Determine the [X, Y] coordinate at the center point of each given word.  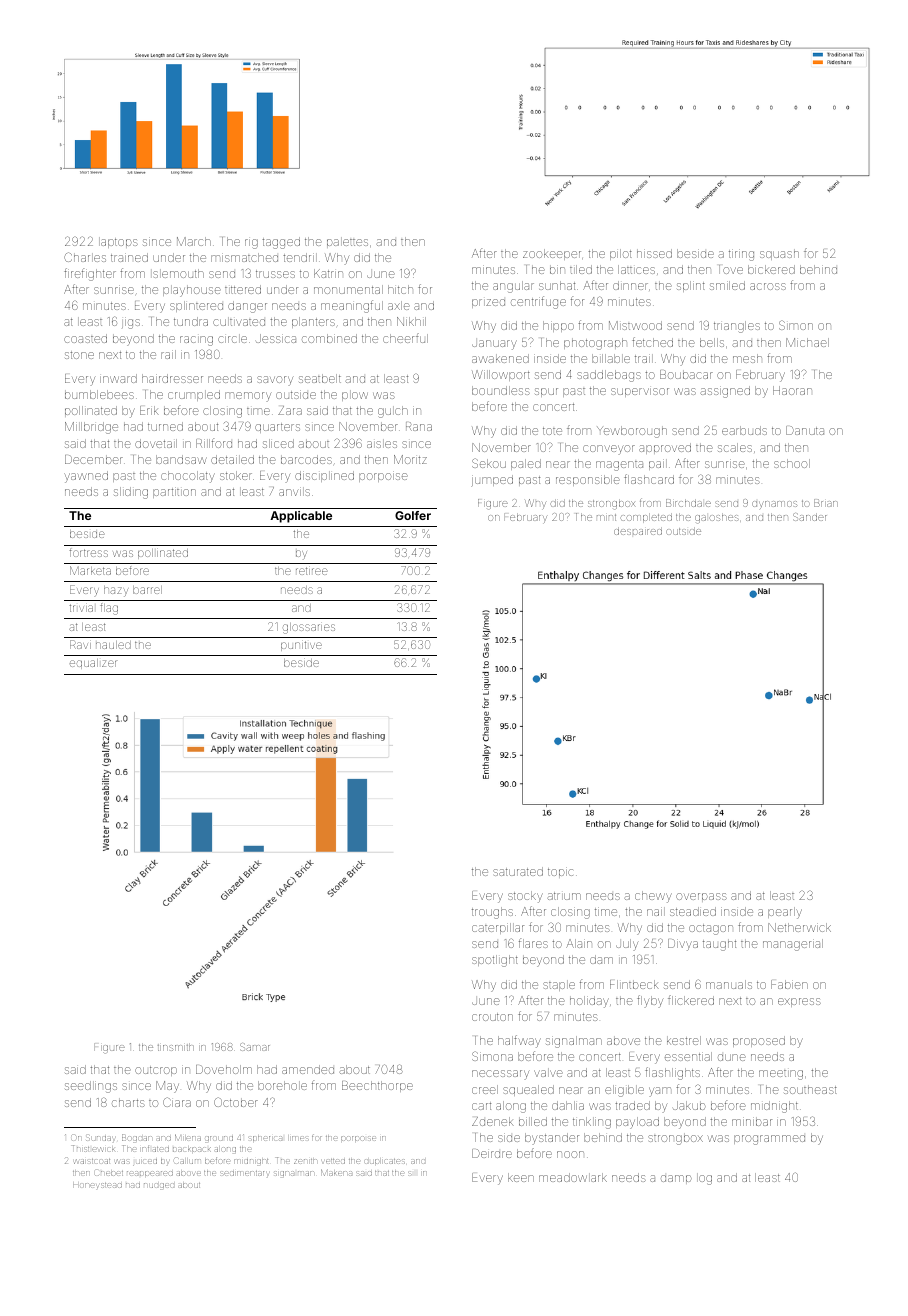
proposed [759, 1041]
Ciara [177, 1102]
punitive [301, 646]
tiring [741, 255]
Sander [810, 517]
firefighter [90, 274]
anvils [294, 491]
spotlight [495, 961]
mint [606, 517]
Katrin [328, 273]
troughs [492, 913]
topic [560, 872]
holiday [589, 1002]
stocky [525, 897]
